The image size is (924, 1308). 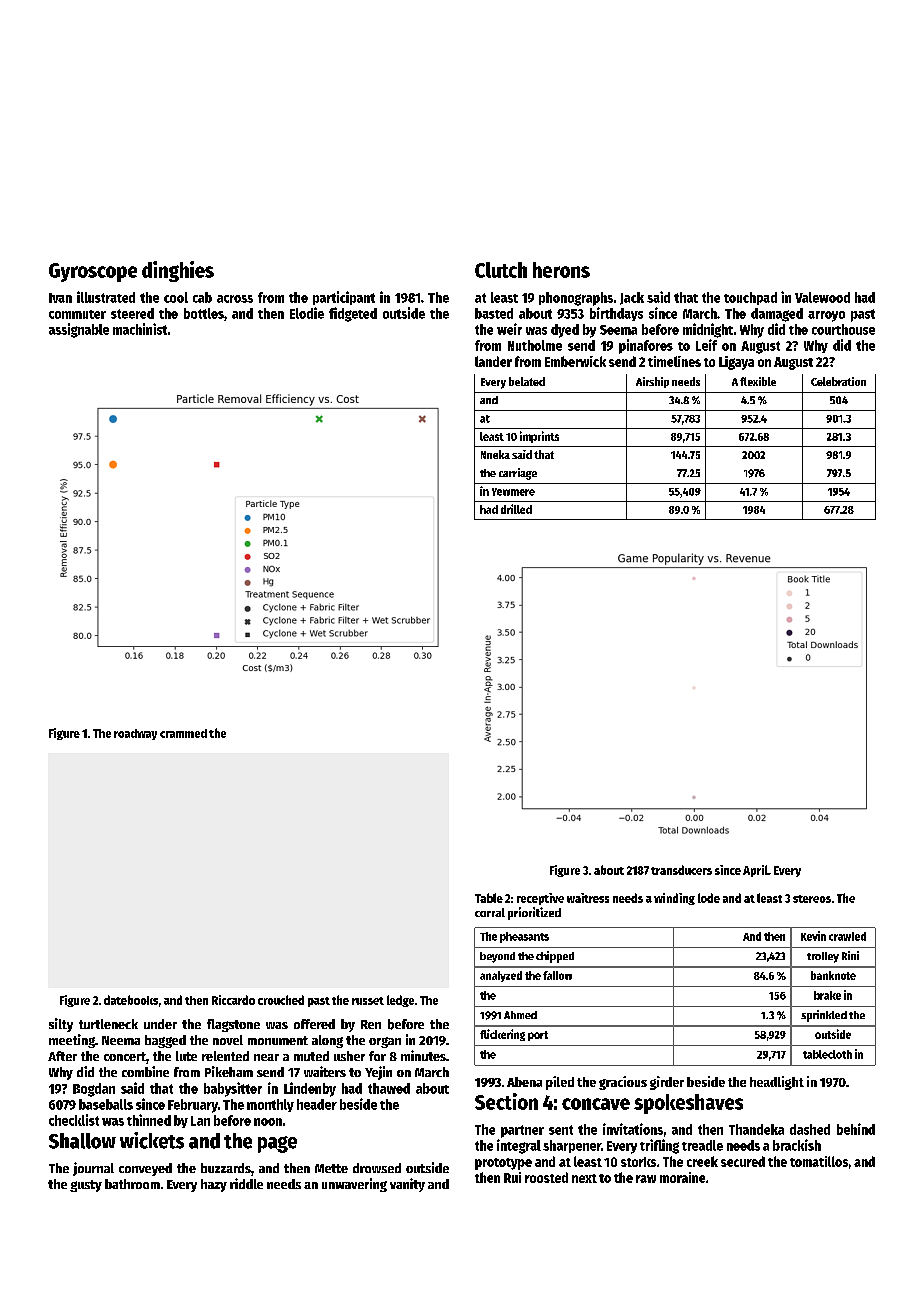 I want to click on crammed, so click(x=183, y=733).
